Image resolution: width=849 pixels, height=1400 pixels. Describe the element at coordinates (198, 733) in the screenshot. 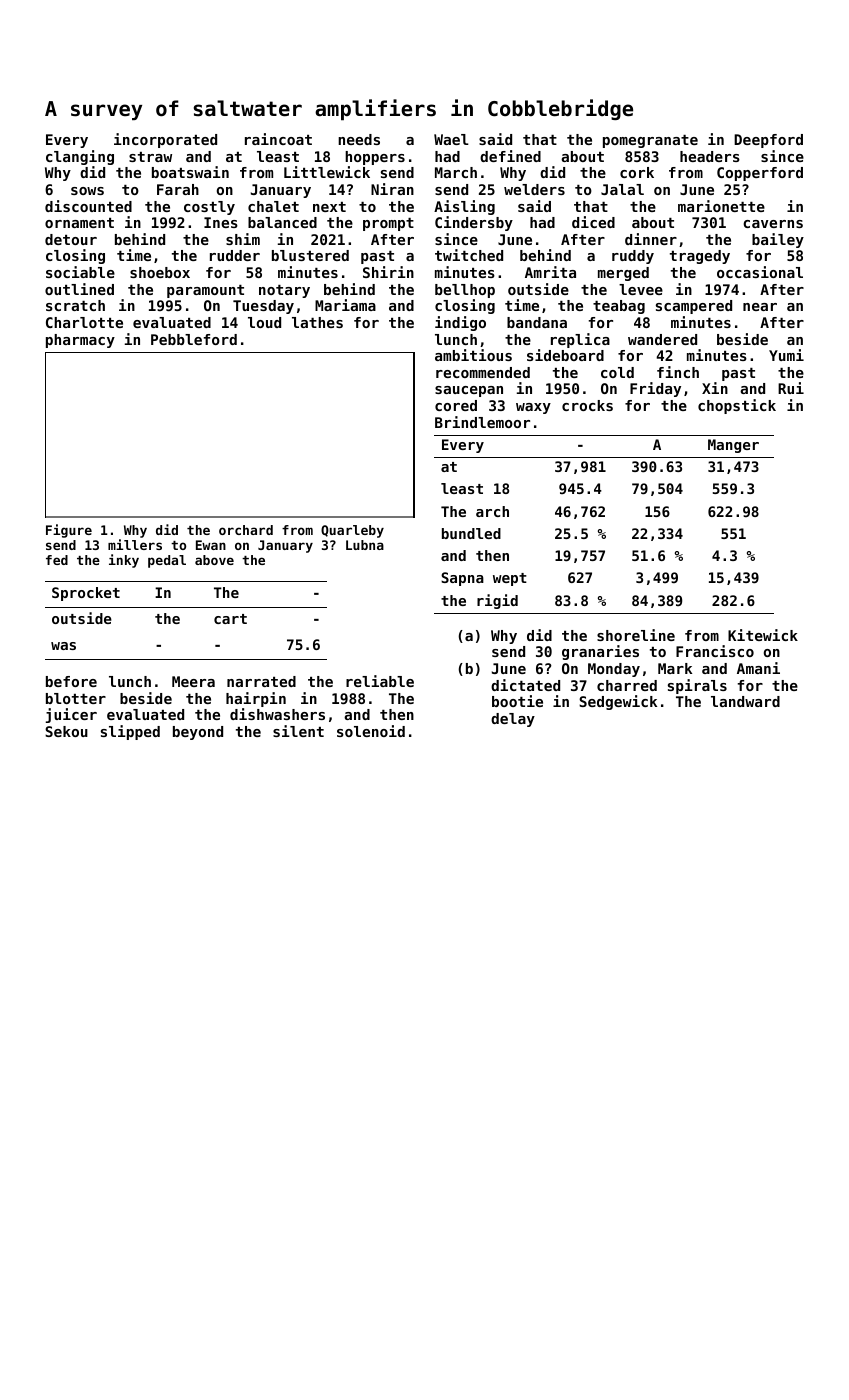

I see `beyond` at that location.
